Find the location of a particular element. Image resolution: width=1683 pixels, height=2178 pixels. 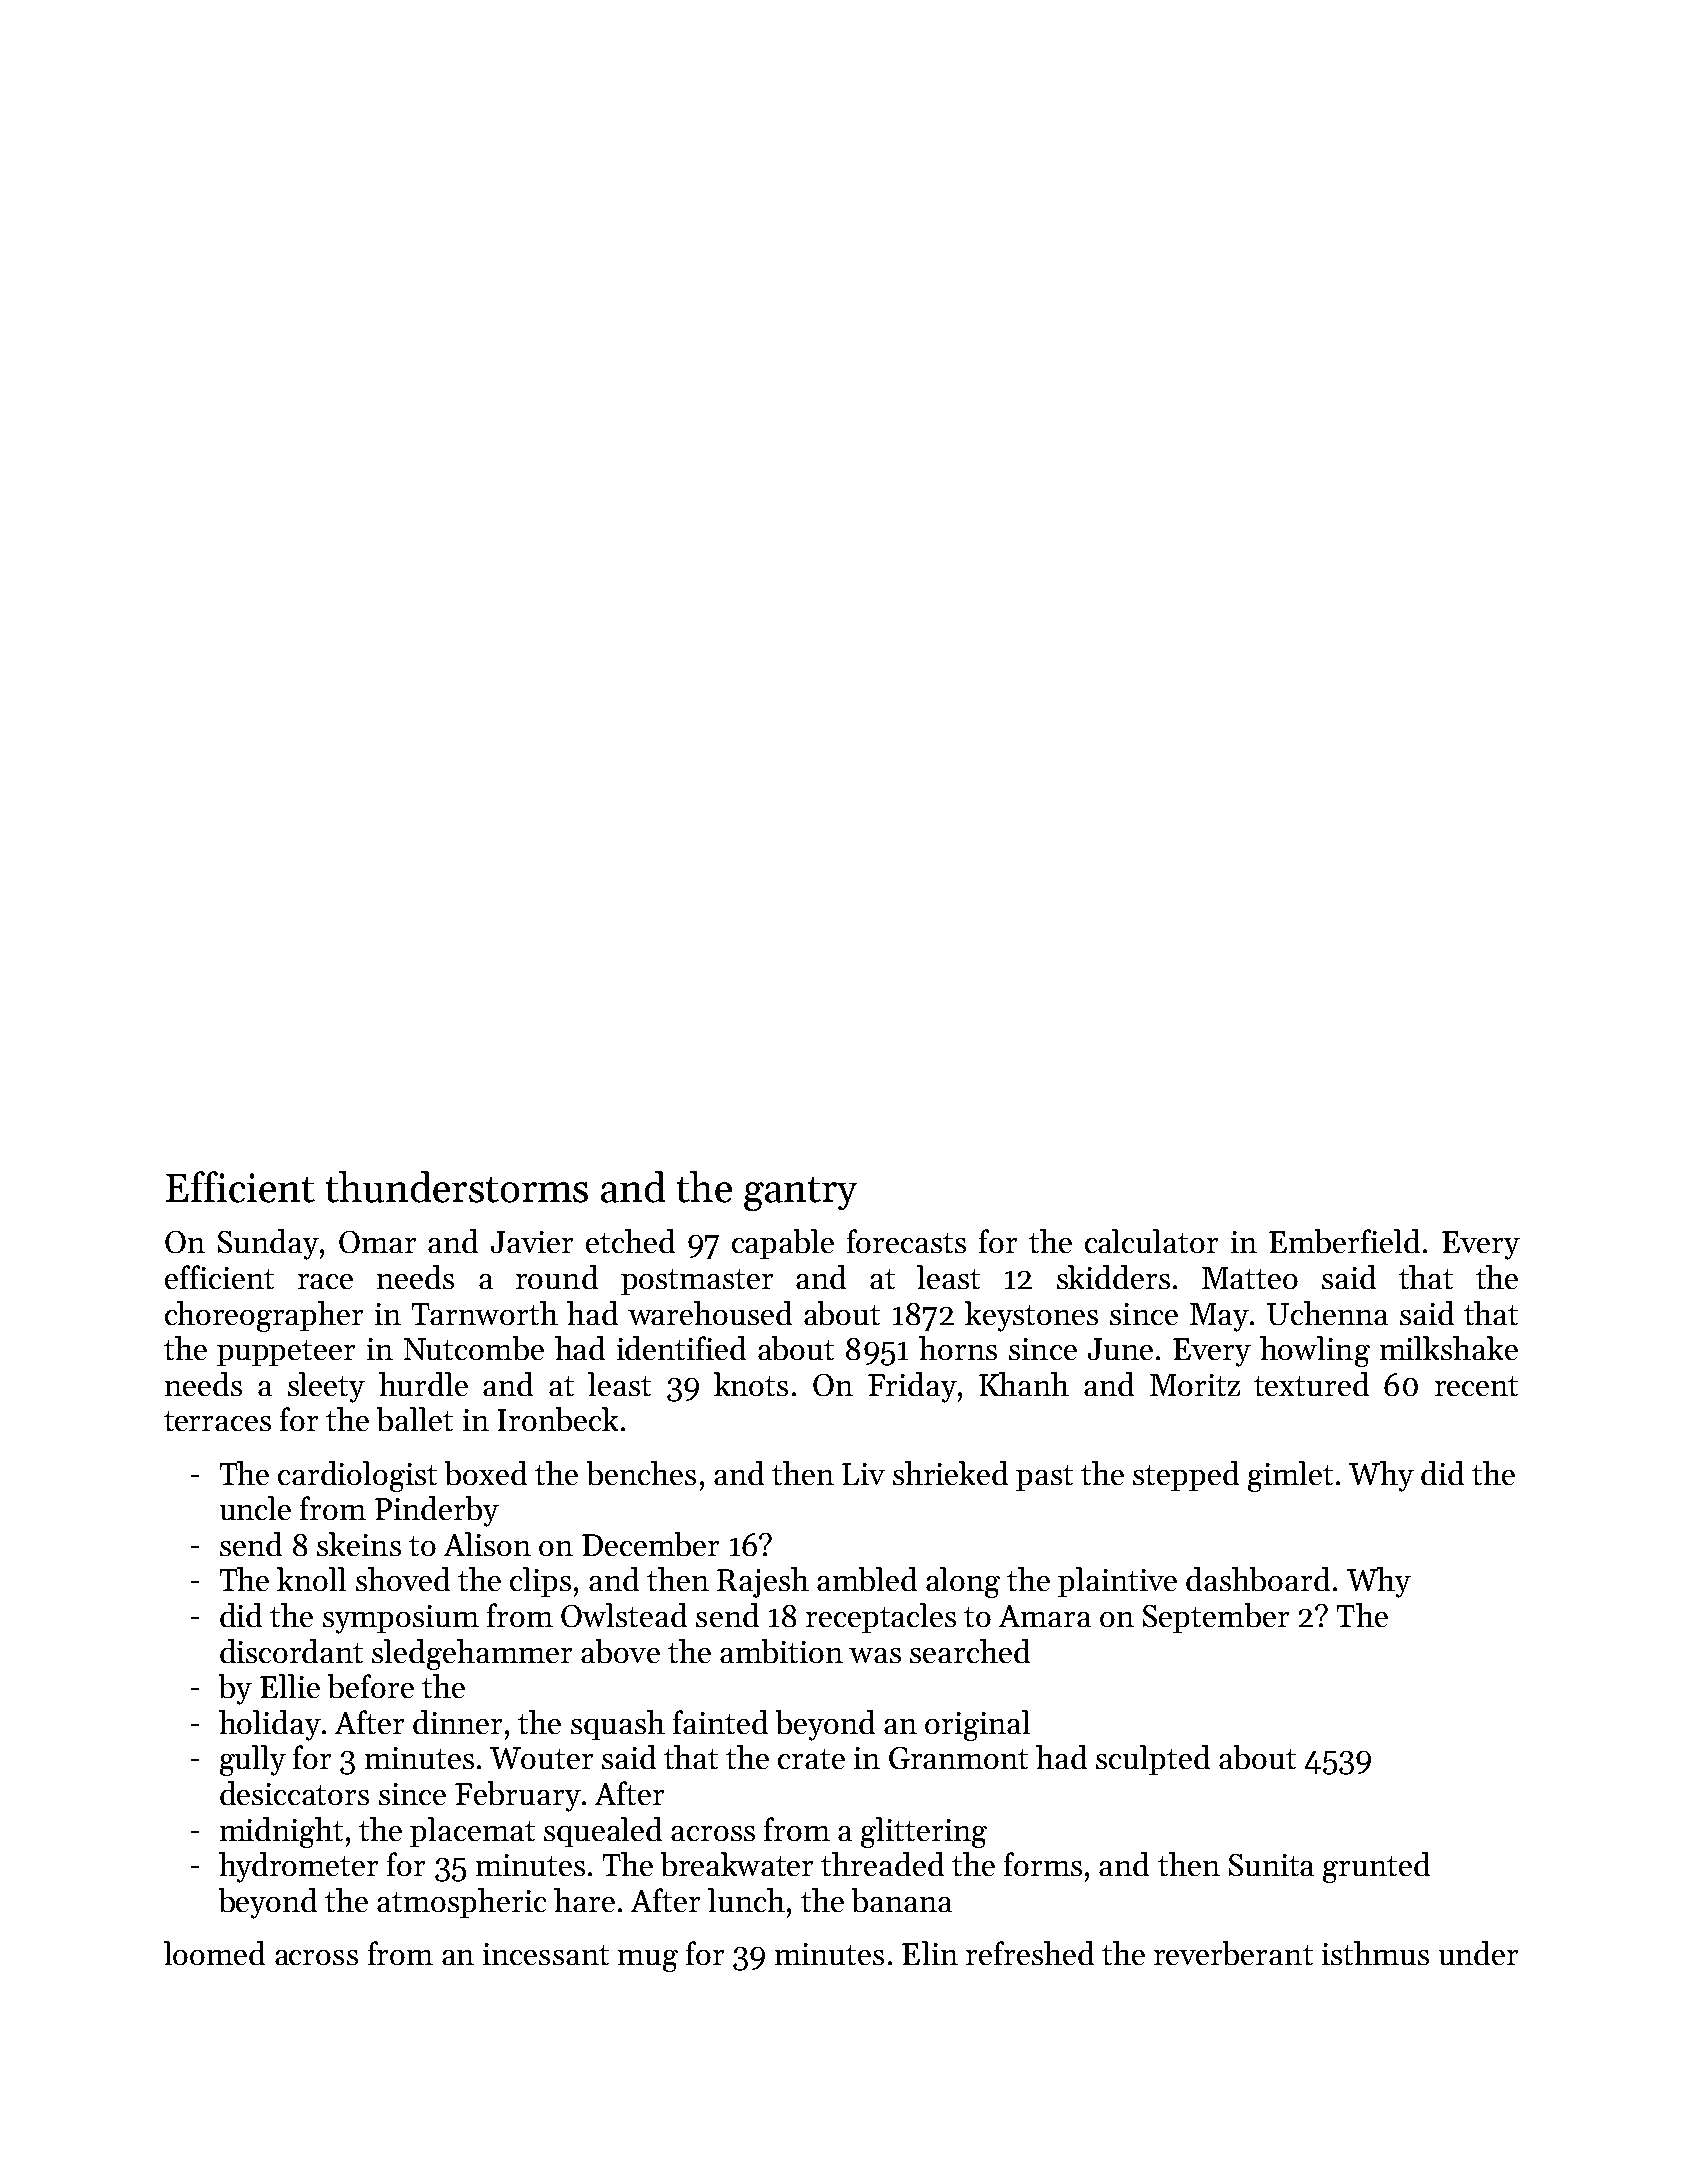

original is located at coordinates (977, 1725).
